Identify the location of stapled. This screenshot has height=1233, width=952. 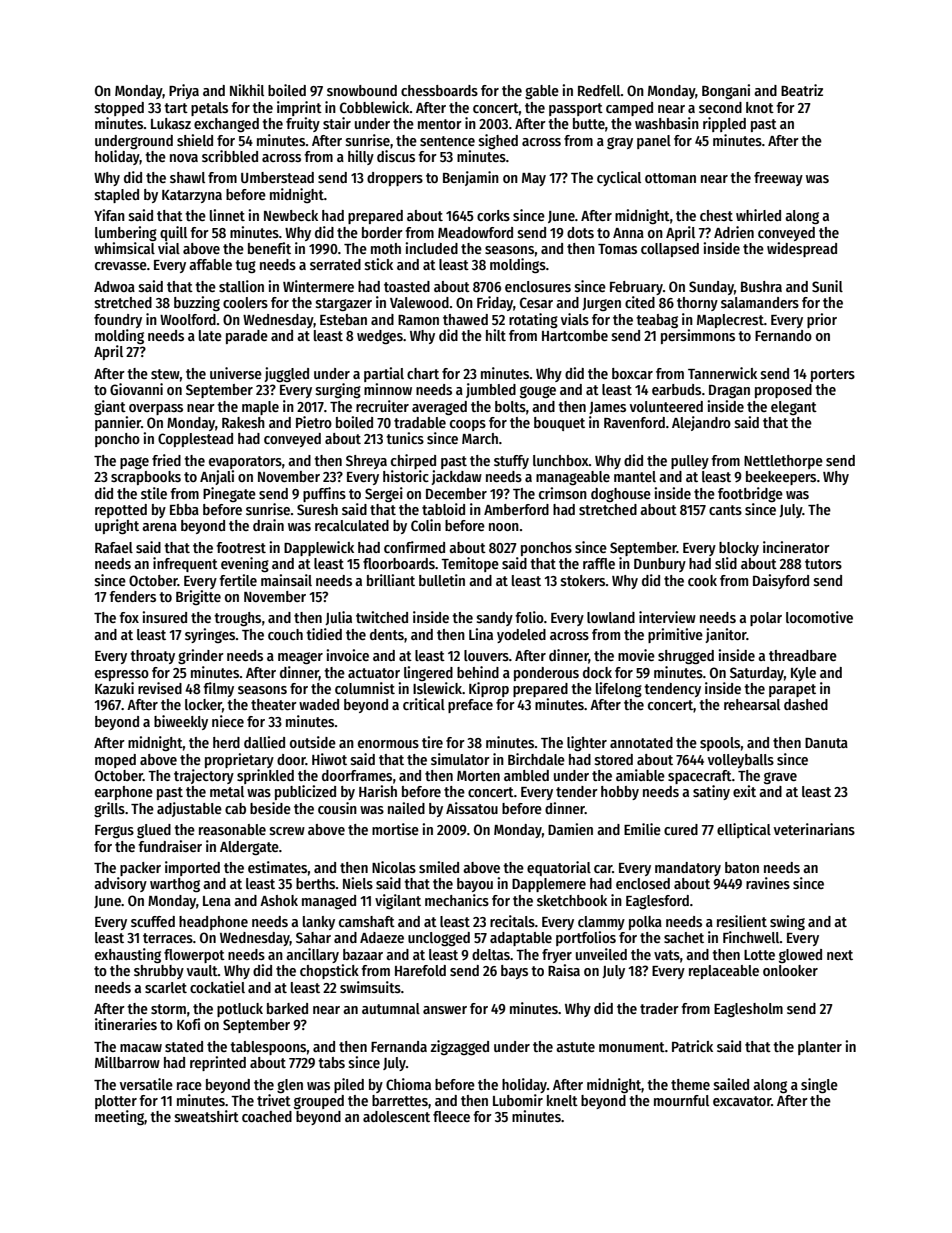
(117, 196).
